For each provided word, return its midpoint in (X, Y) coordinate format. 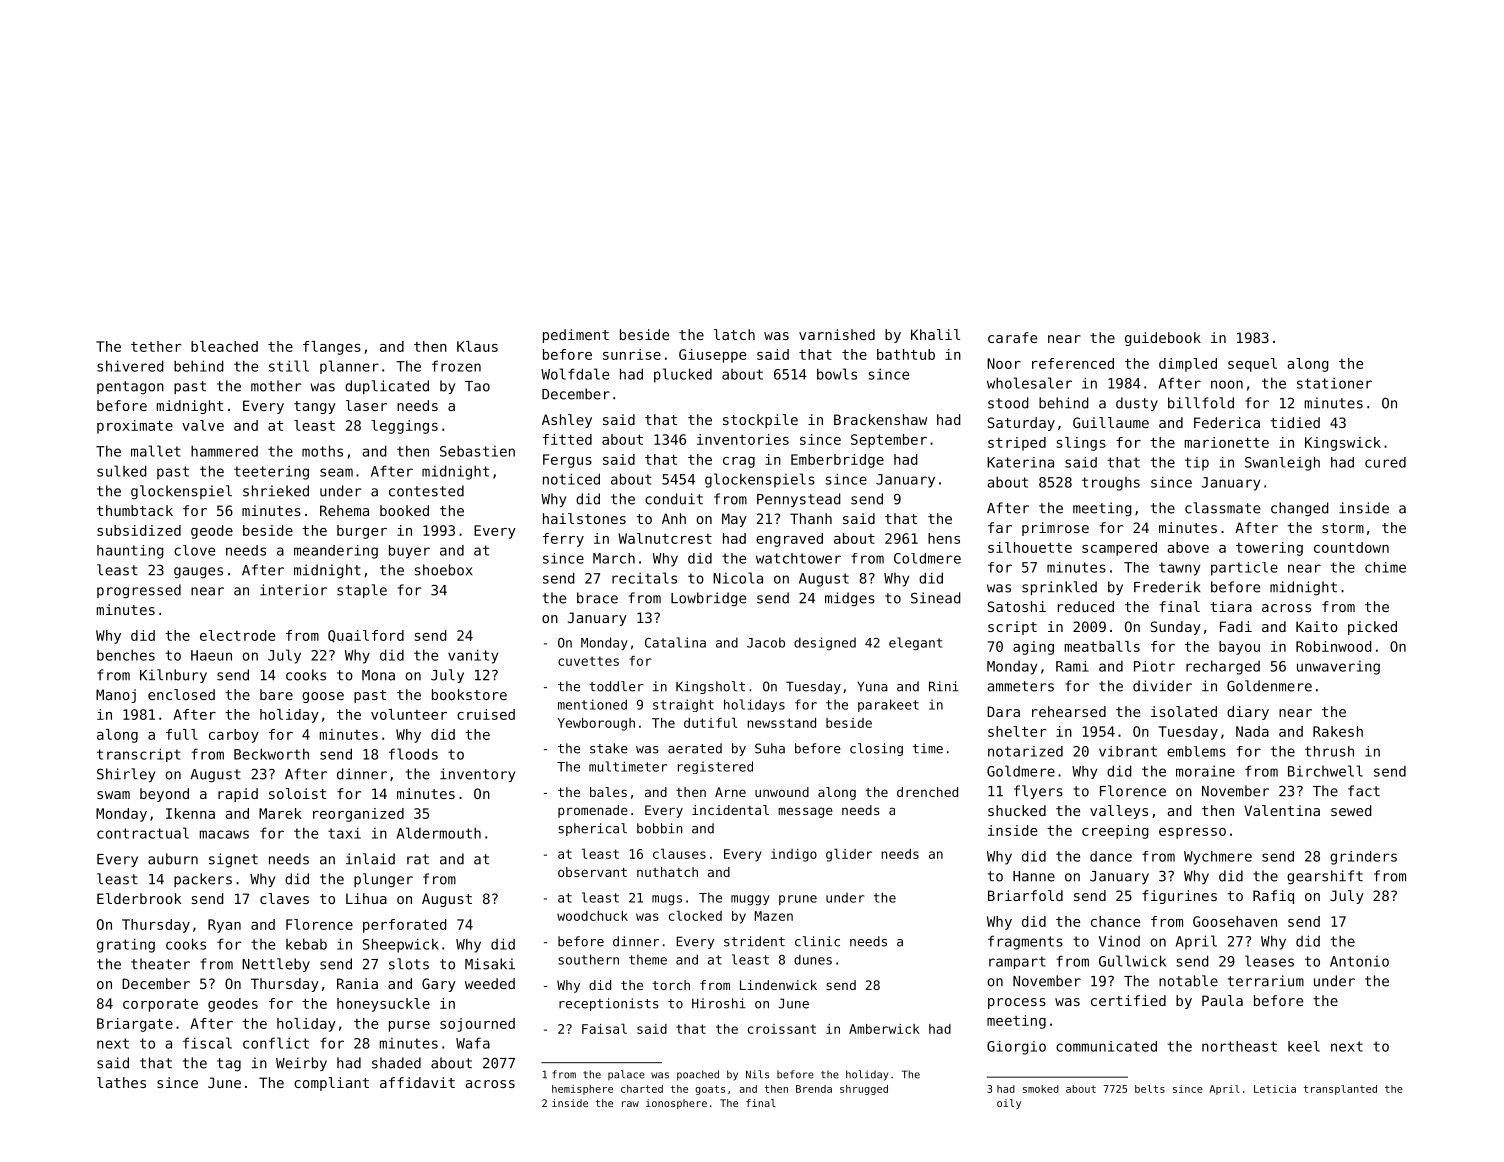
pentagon (130, 388)
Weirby (301, 1064)
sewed (1351, 810)
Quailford (366, 636)
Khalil (935, 334)
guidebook (1163, 339)
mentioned (592, 704)
